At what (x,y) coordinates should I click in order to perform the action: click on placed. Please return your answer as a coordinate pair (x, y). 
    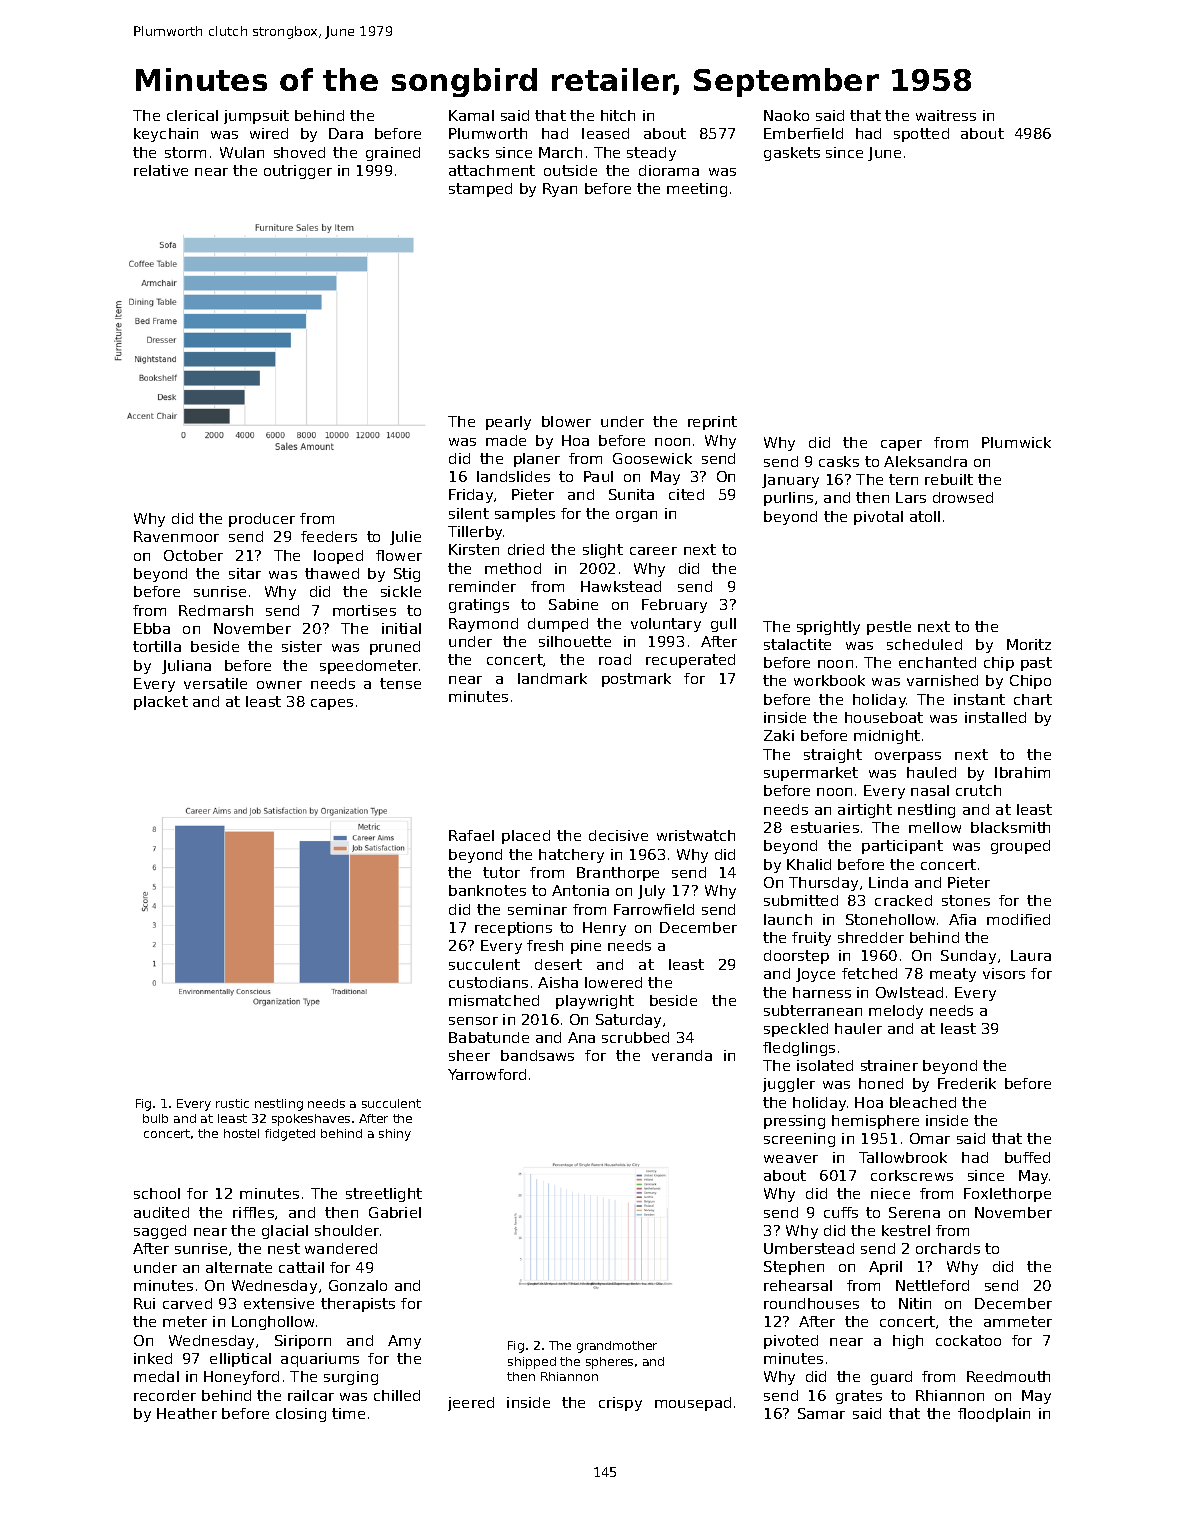
    Looking at the image, I should click on (526, 837).
